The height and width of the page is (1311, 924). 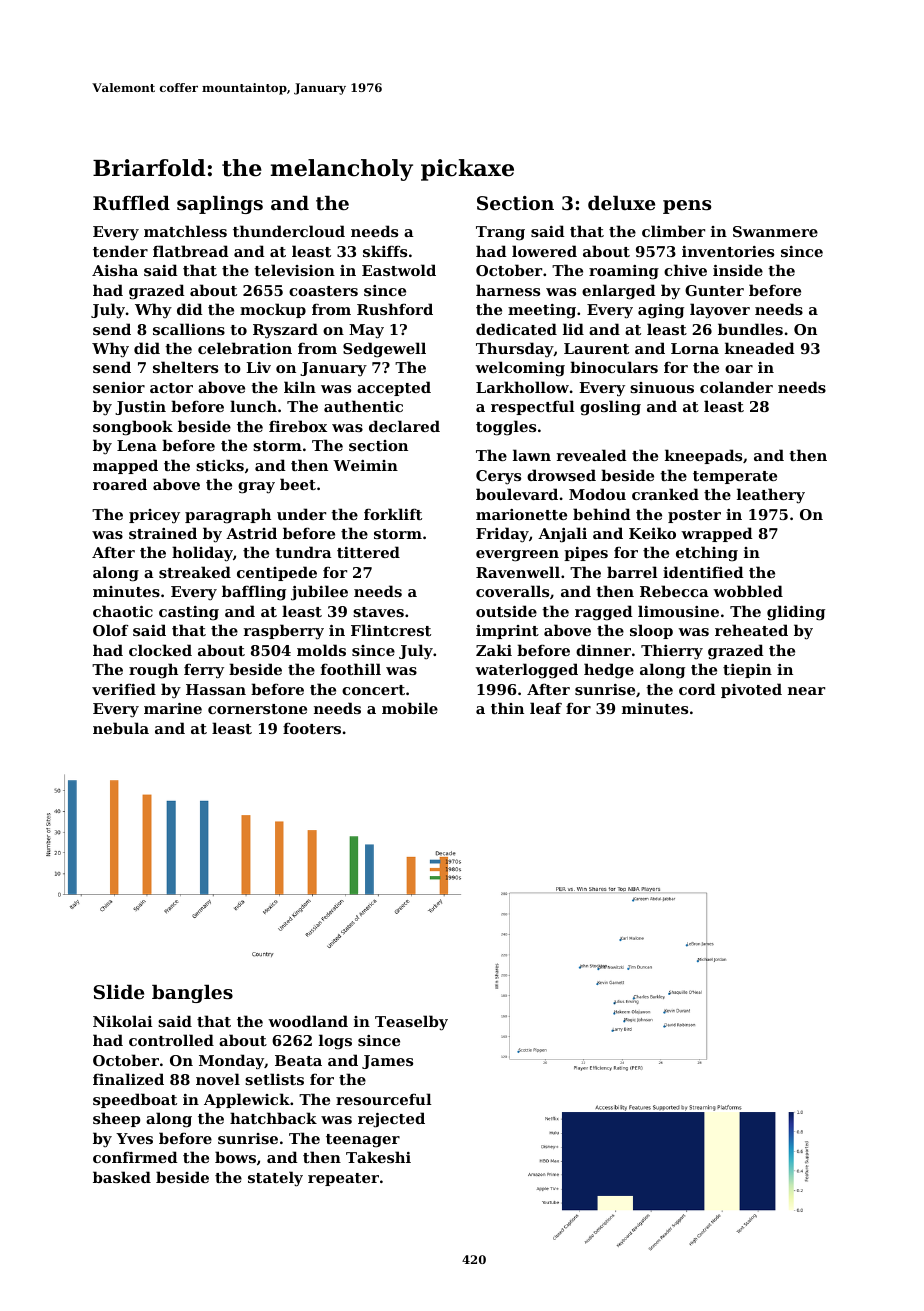 I want to click on basked, so click(x=122, y=1177).
